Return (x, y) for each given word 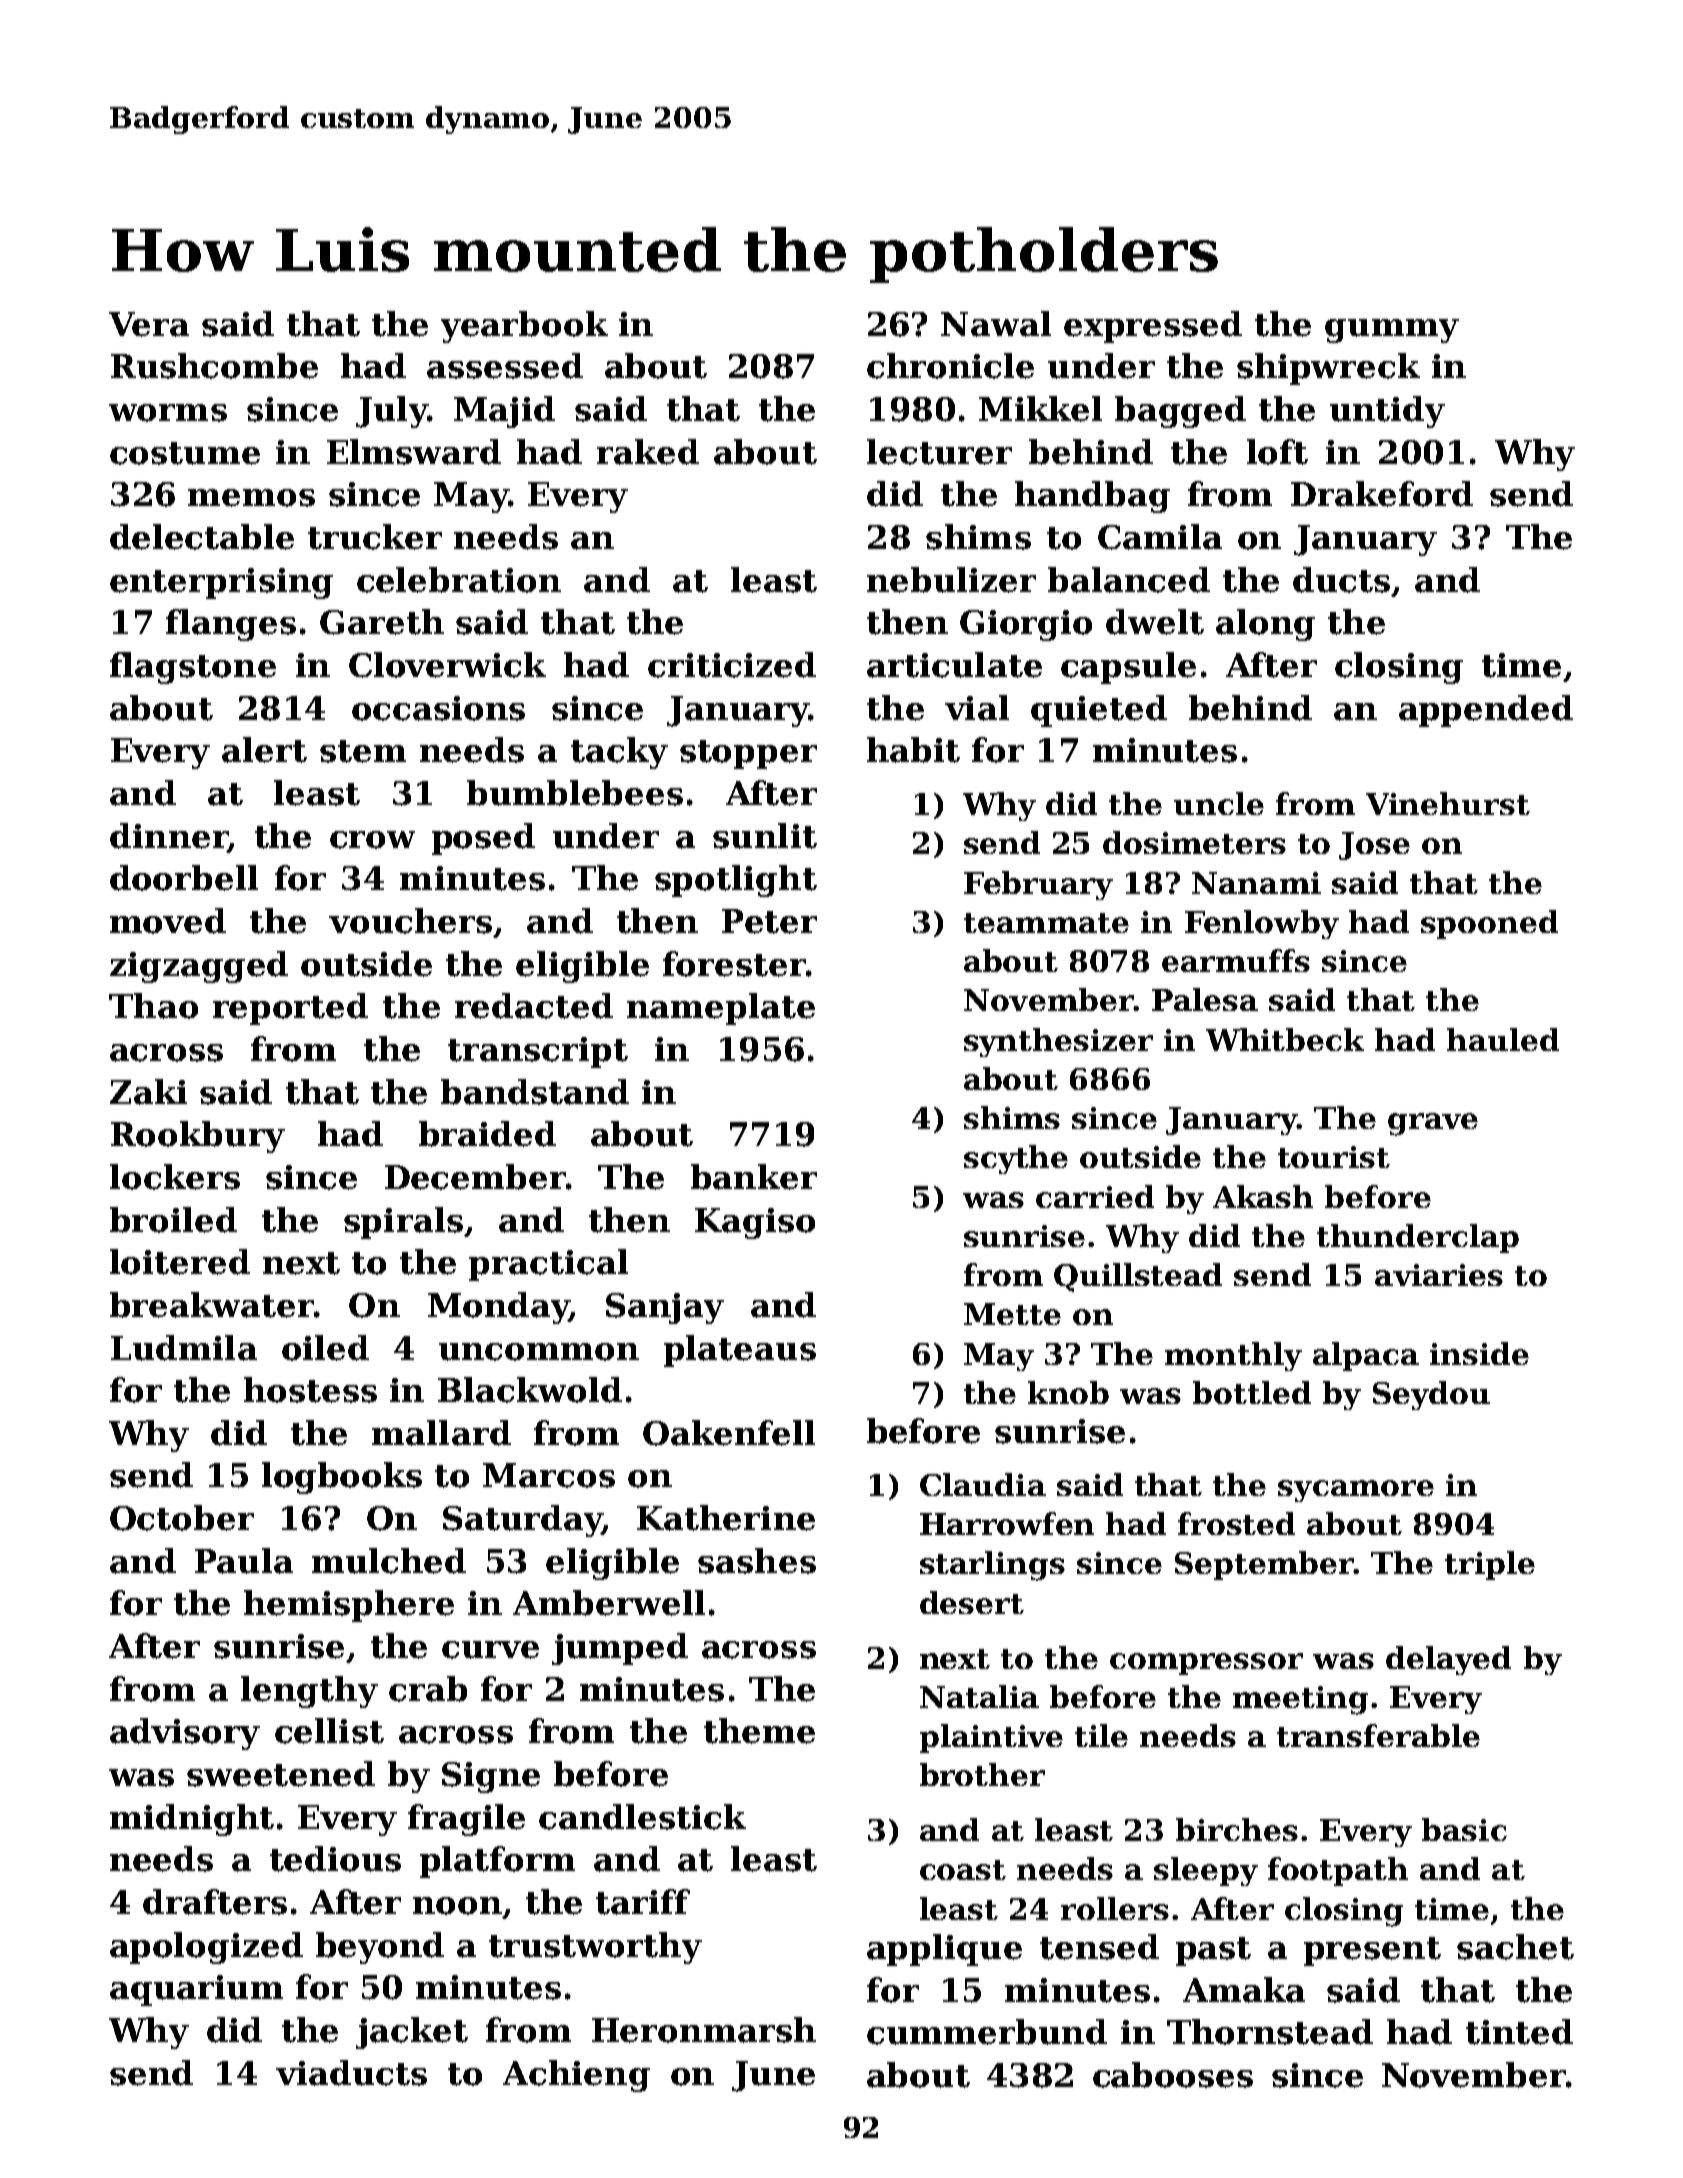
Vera (149, 324)
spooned (1489, 924)
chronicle (950, 366)
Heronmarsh (704, 2030)
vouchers (410, 921)
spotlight (736, 881)
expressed (1153, 327)
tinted (1519, 2032)
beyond (380, 1948)
